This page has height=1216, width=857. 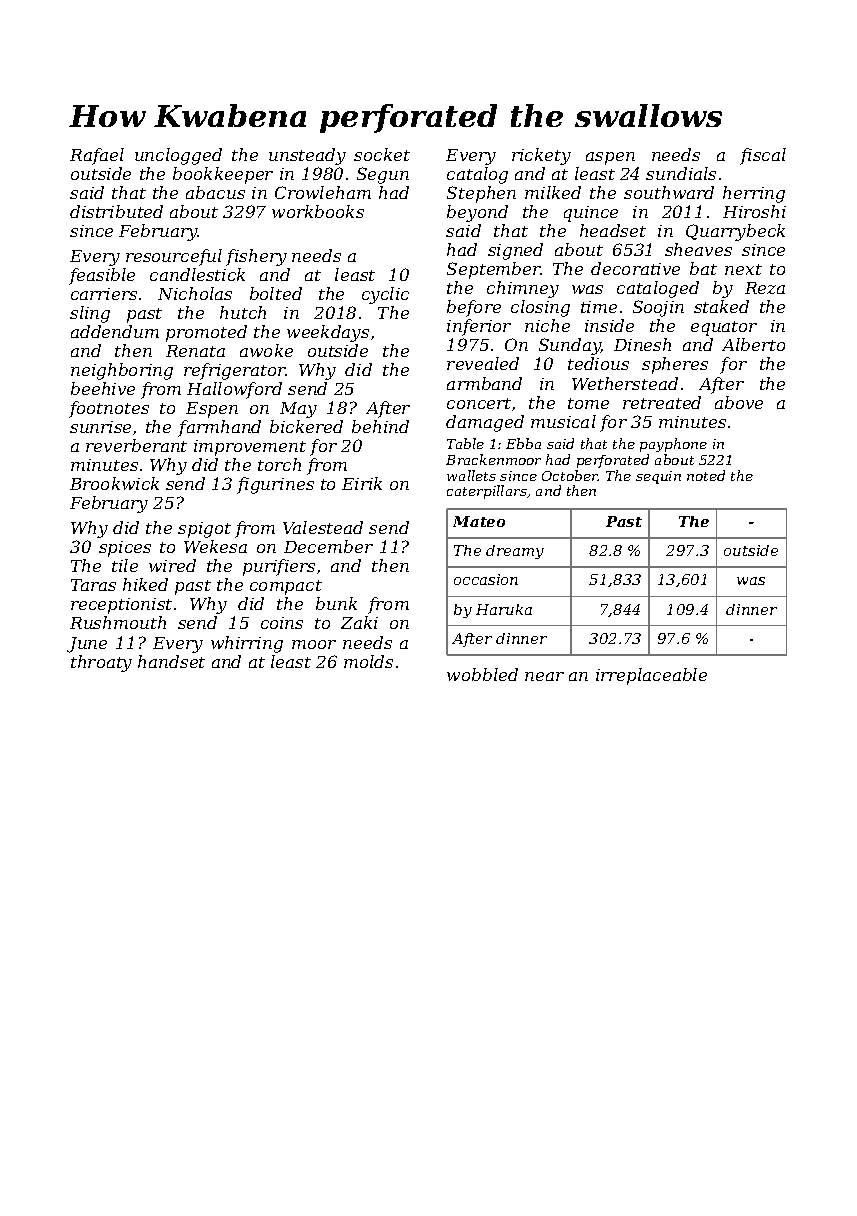 What do you see at coordinates (115, 331) in the page?
I see `addendum` at bounding box center [115, 331].
